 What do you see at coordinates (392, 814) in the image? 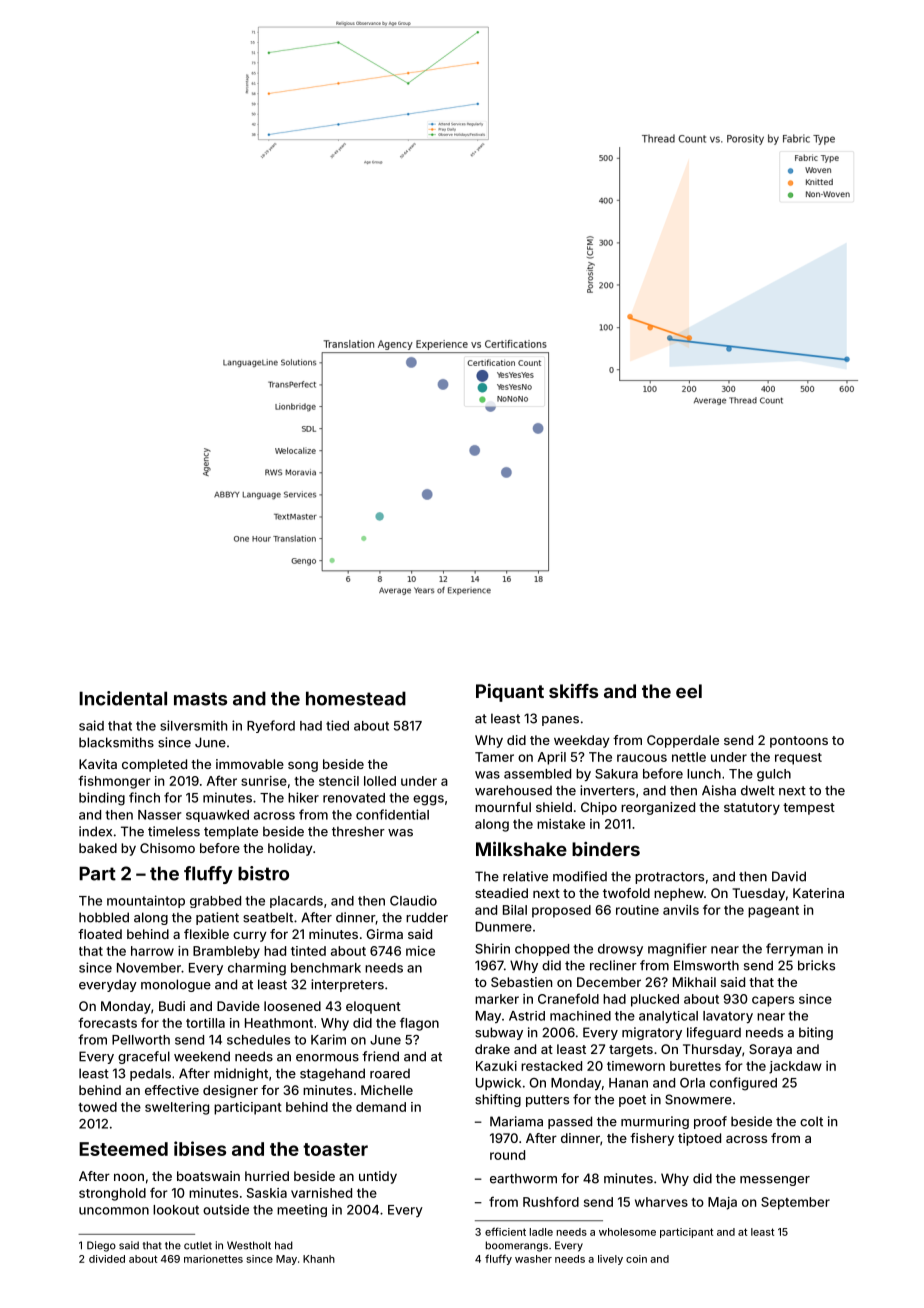
I see `confidential` at bounding box center [392, 814].
